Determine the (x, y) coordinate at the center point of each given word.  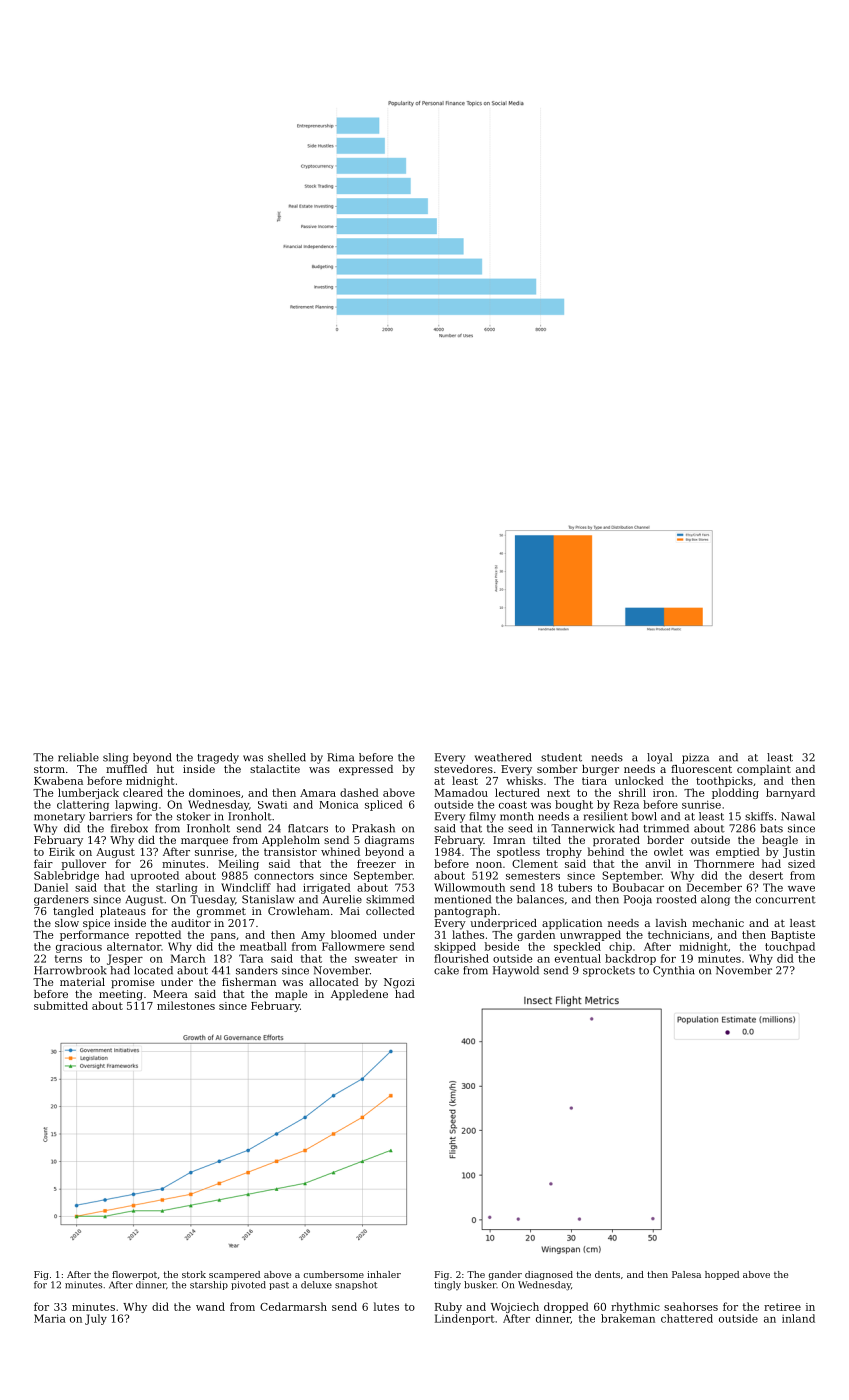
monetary (59, 818)
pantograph (465, 912)
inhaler (384, 1274)
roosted (677, 899)
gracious (79, 948)
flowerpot (134, 1275)
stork (194, 1274)
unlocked (639, 780)
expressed (366, 770)
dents (607, 1274)
